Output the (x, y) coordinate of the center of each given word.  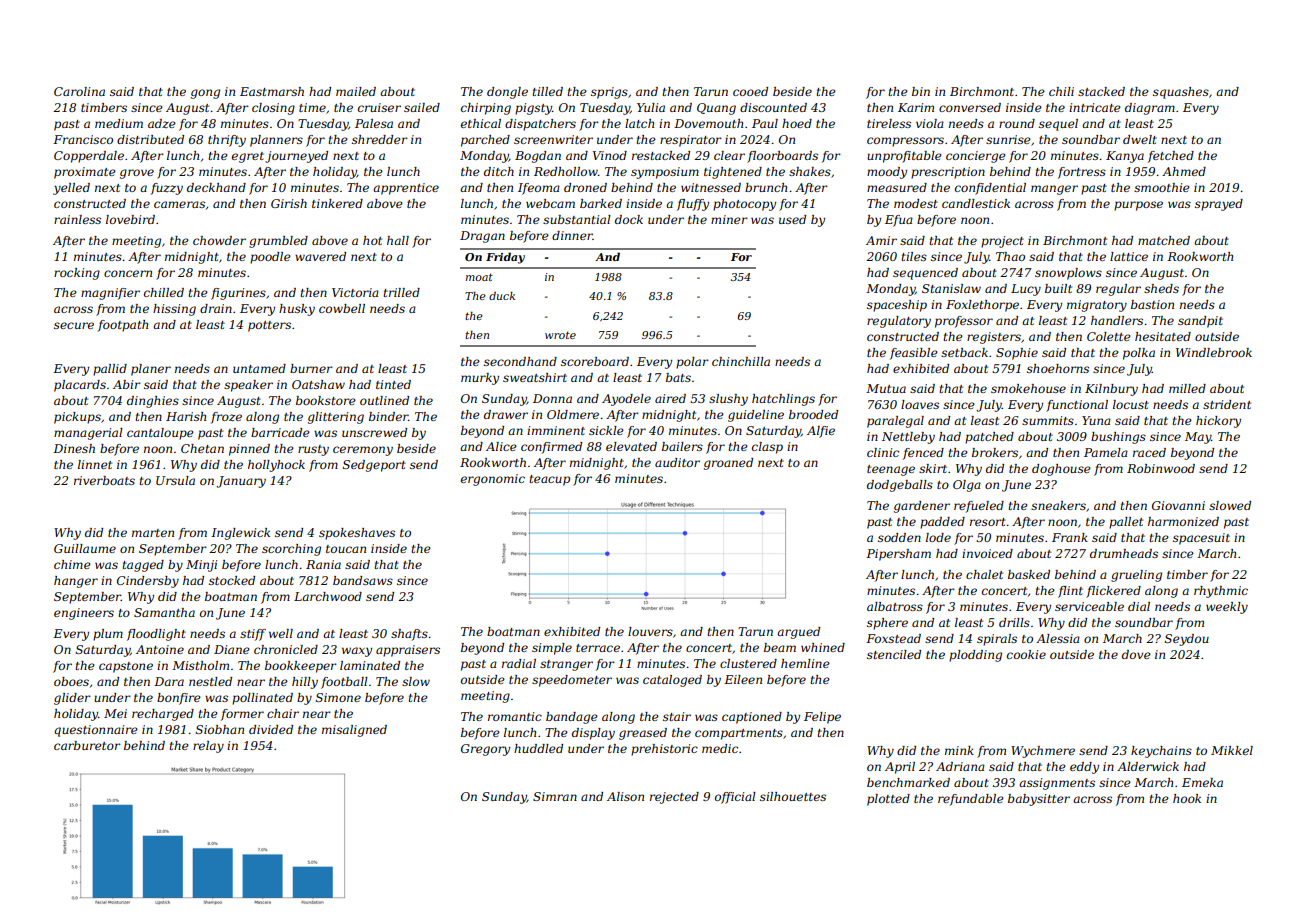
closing (273, 109)
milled (1187, 388)
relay (208, 747)
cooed (750, 91)
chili (1061, 91)
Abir (127, 384)
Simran (555, 796)
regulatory (899, 322)
